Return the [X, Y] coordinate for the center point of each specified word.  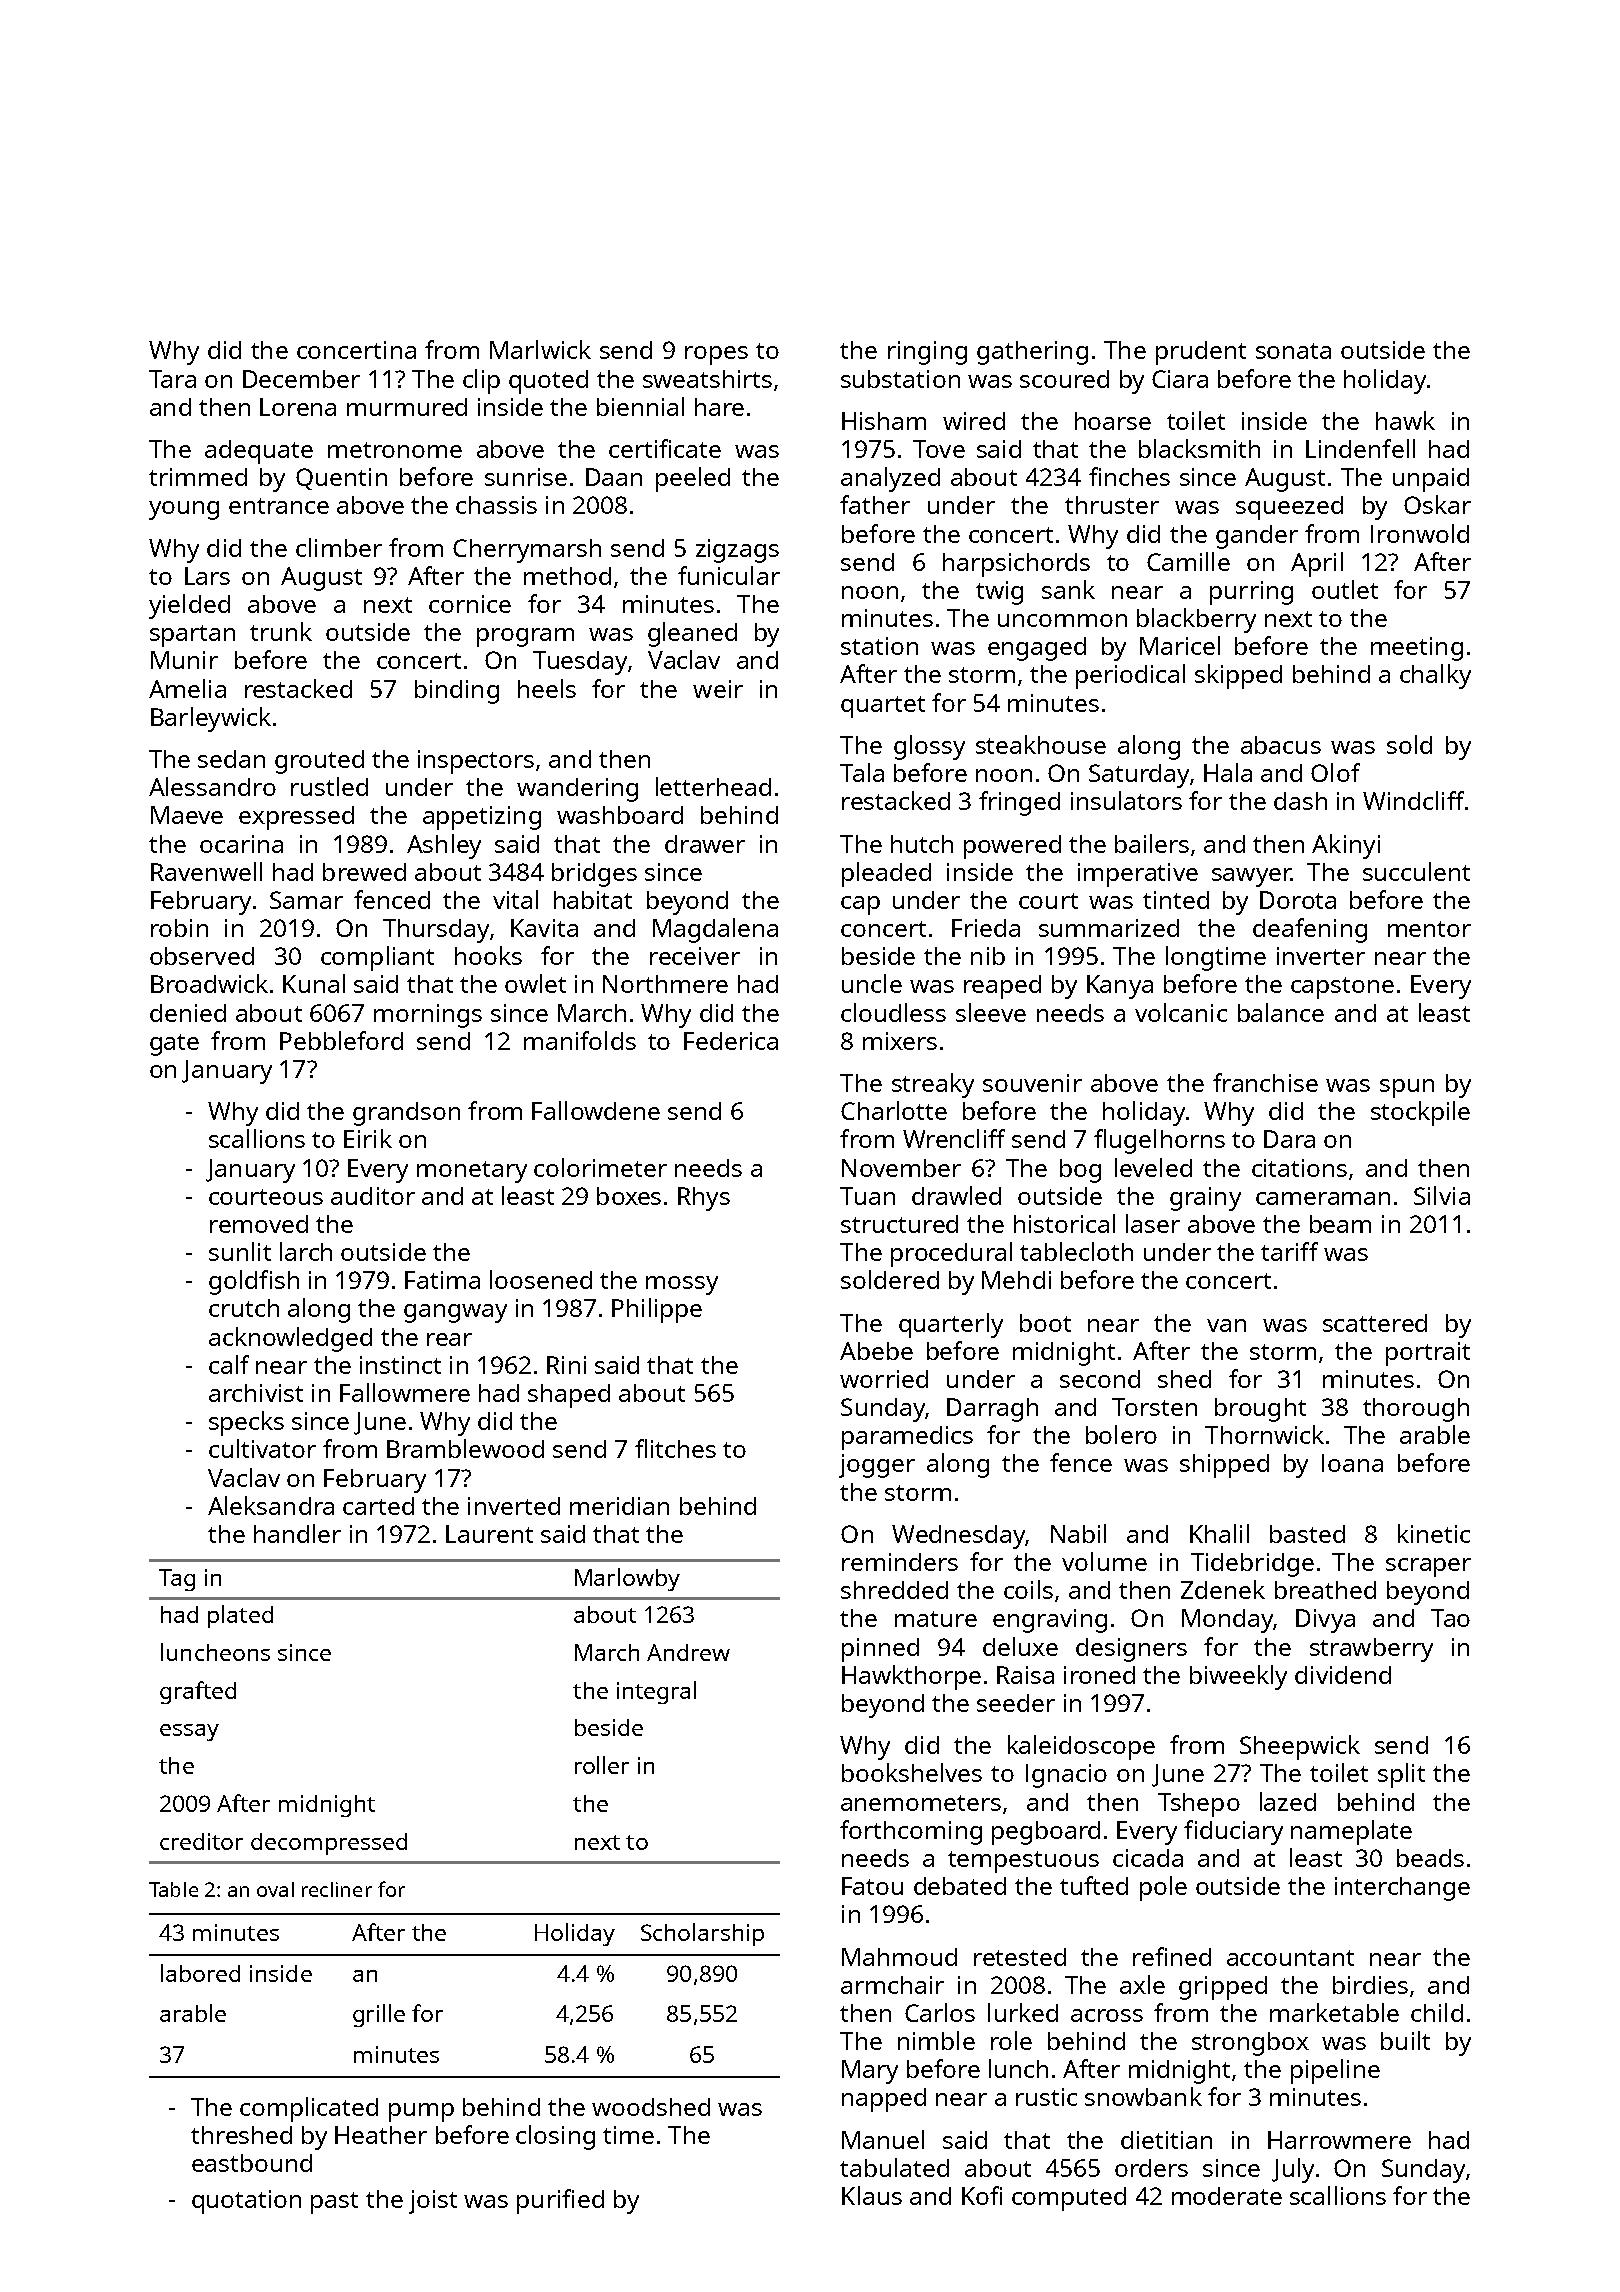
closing [555, 2137]
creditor [201, 1841]
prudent [1201, 353]
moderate [1227, 2196]
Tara [172, 379]
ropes [716, 355]
